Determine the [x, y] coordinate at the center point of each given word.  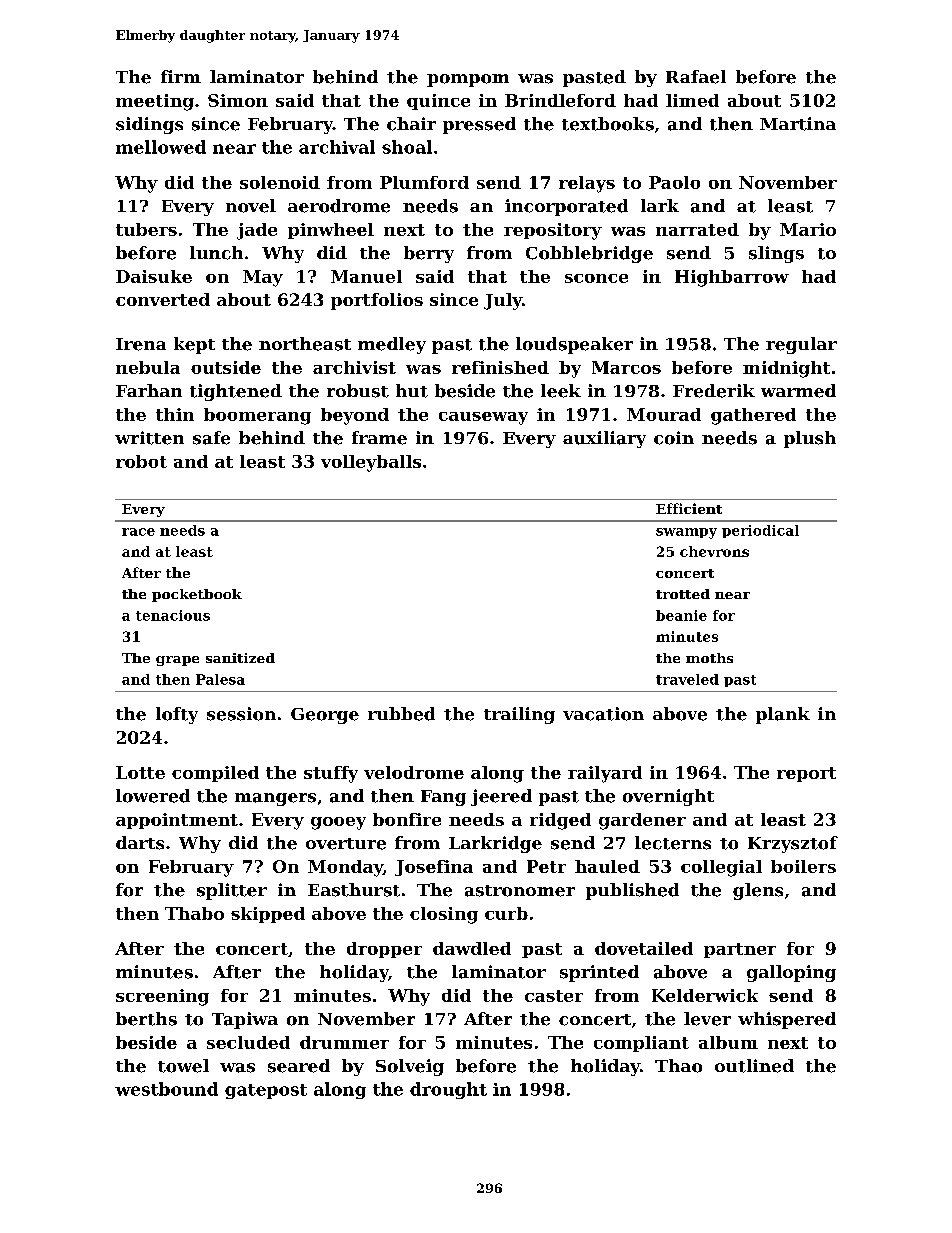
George [325, 716]
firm [181, 76]
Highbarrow [732, 278]
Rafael [696, 77]
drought [448, 1090]
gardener [642, 821]
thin [175, 414]
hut [412, 391]
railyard [605, 774]
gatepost [266, 1091]
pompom [468, 80]
